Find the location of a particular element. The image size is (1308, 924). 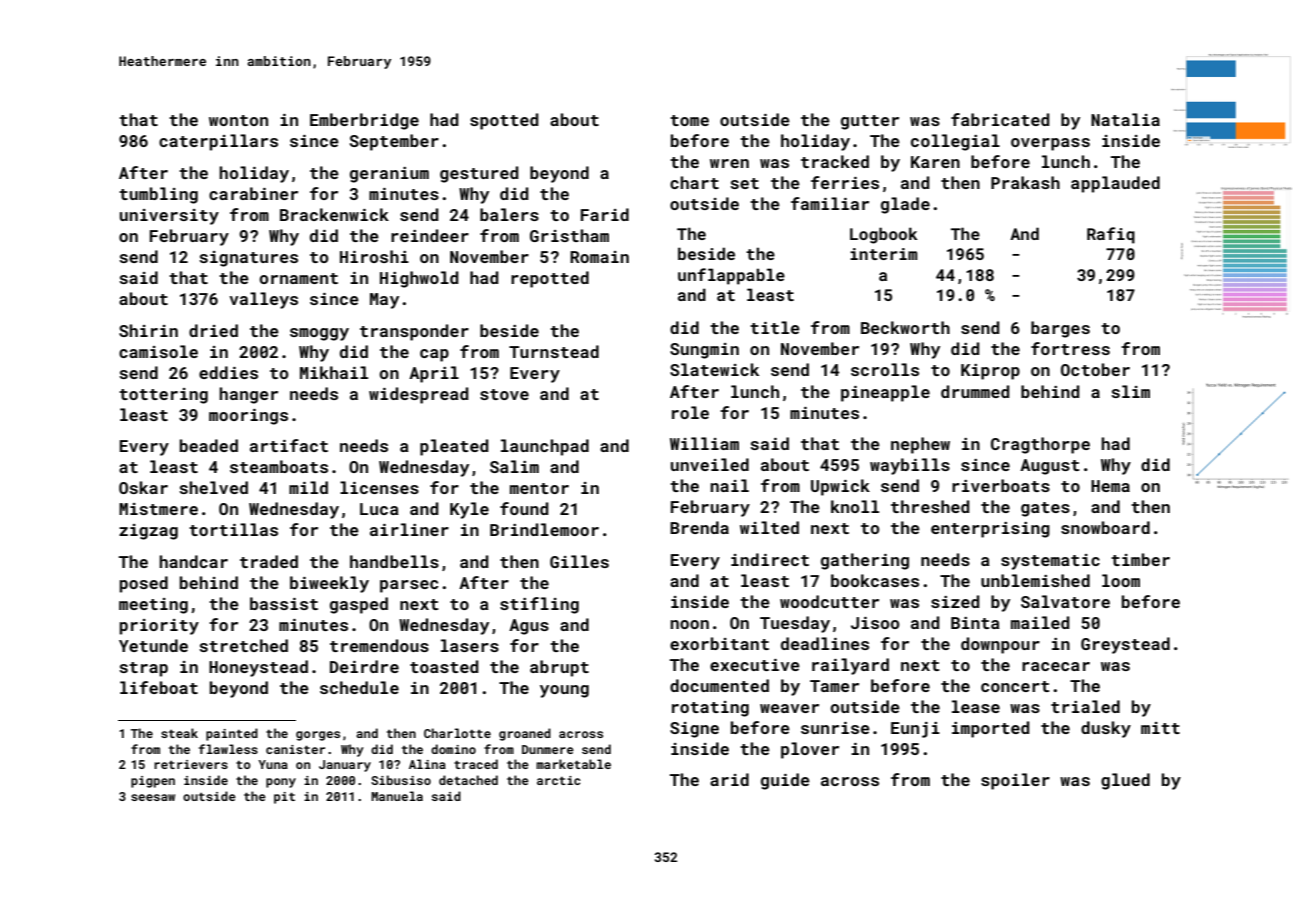

arctic is located at coordinates (559, 780).
